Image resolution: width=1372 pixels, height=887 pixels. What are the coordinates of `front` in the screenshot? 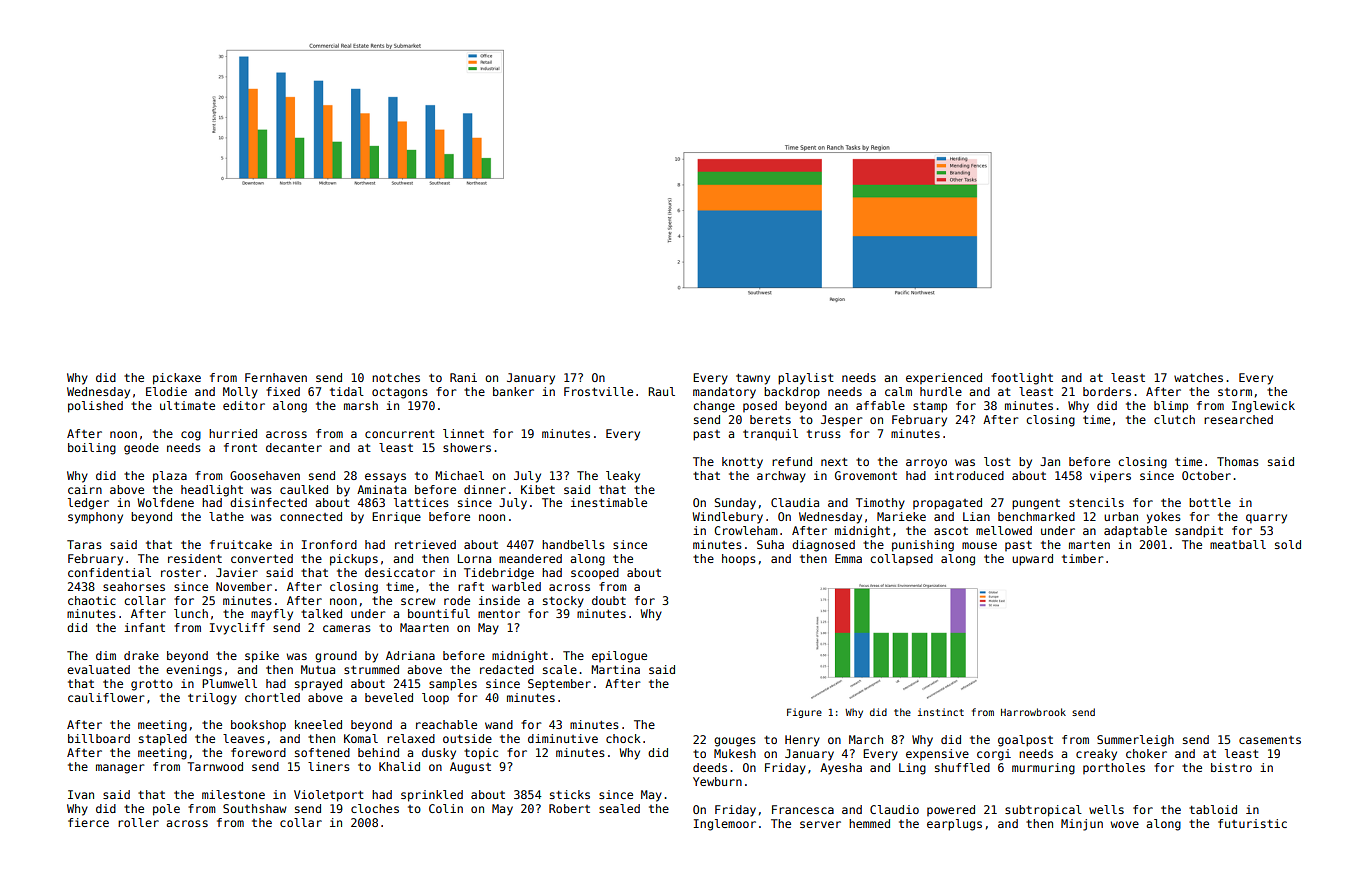 It's located at (240, 447).
